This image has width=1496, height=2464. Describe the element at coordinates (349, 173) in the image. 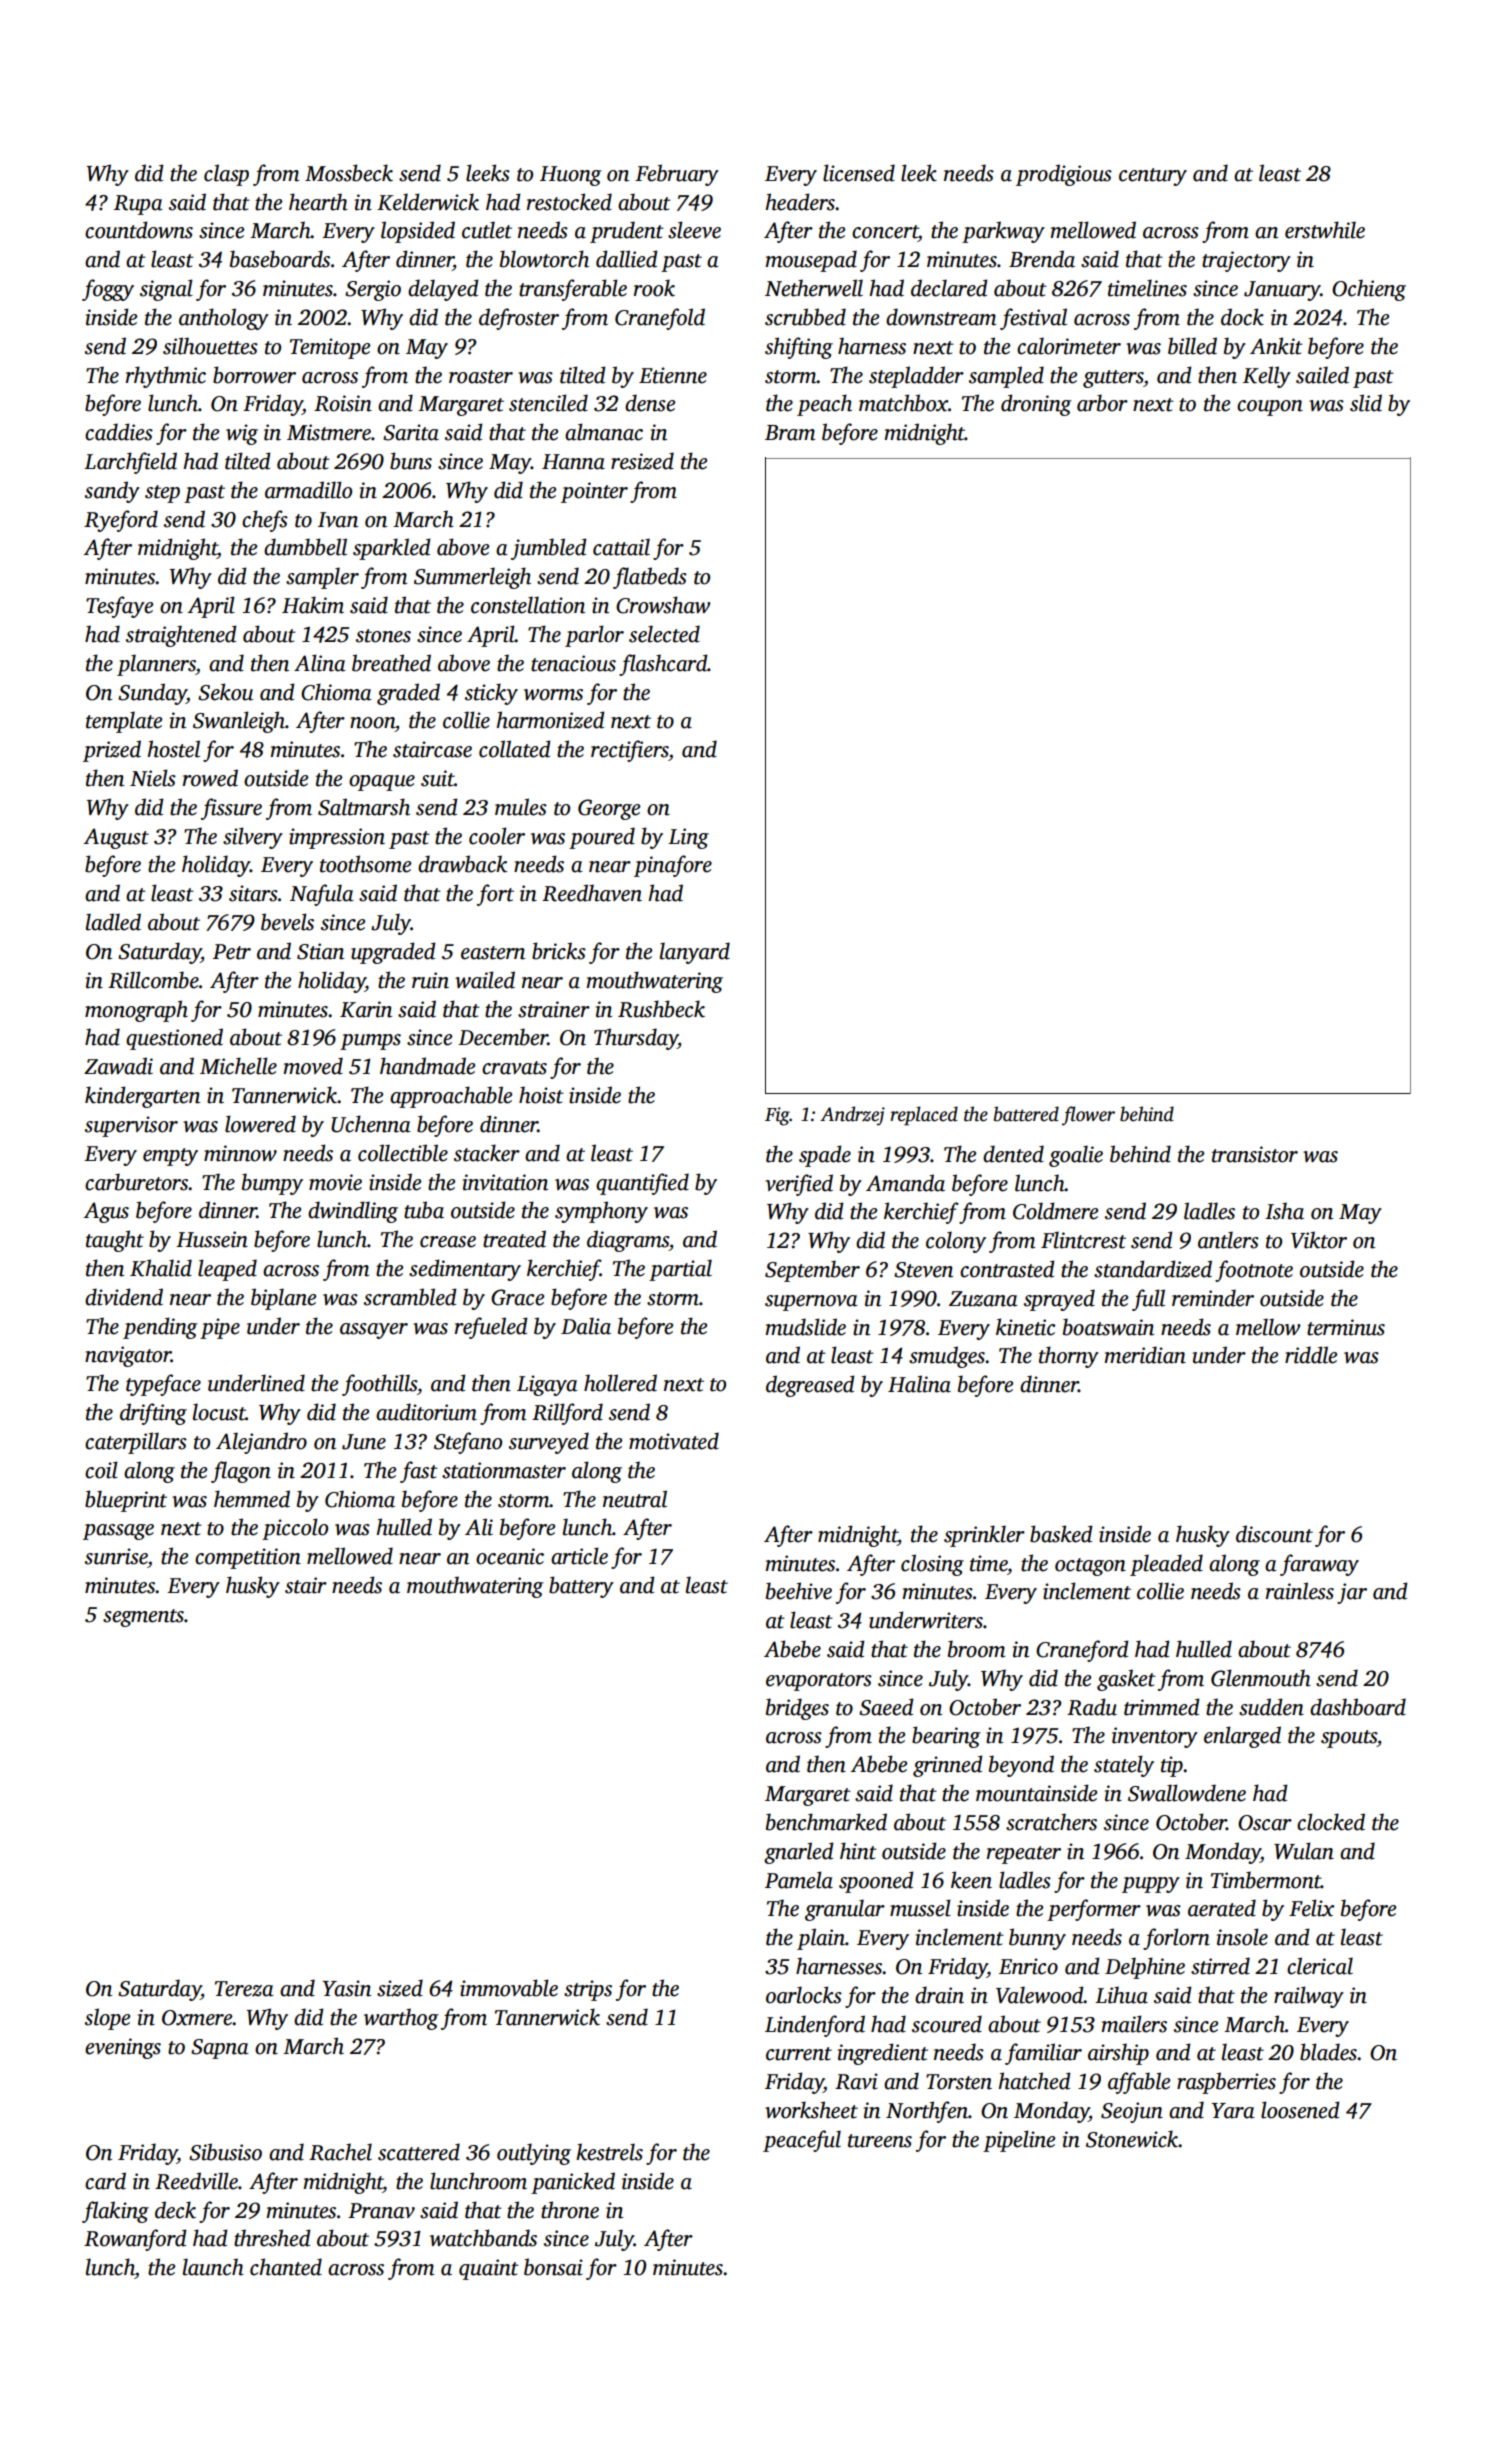

I see `Mossbeck` at that location.
